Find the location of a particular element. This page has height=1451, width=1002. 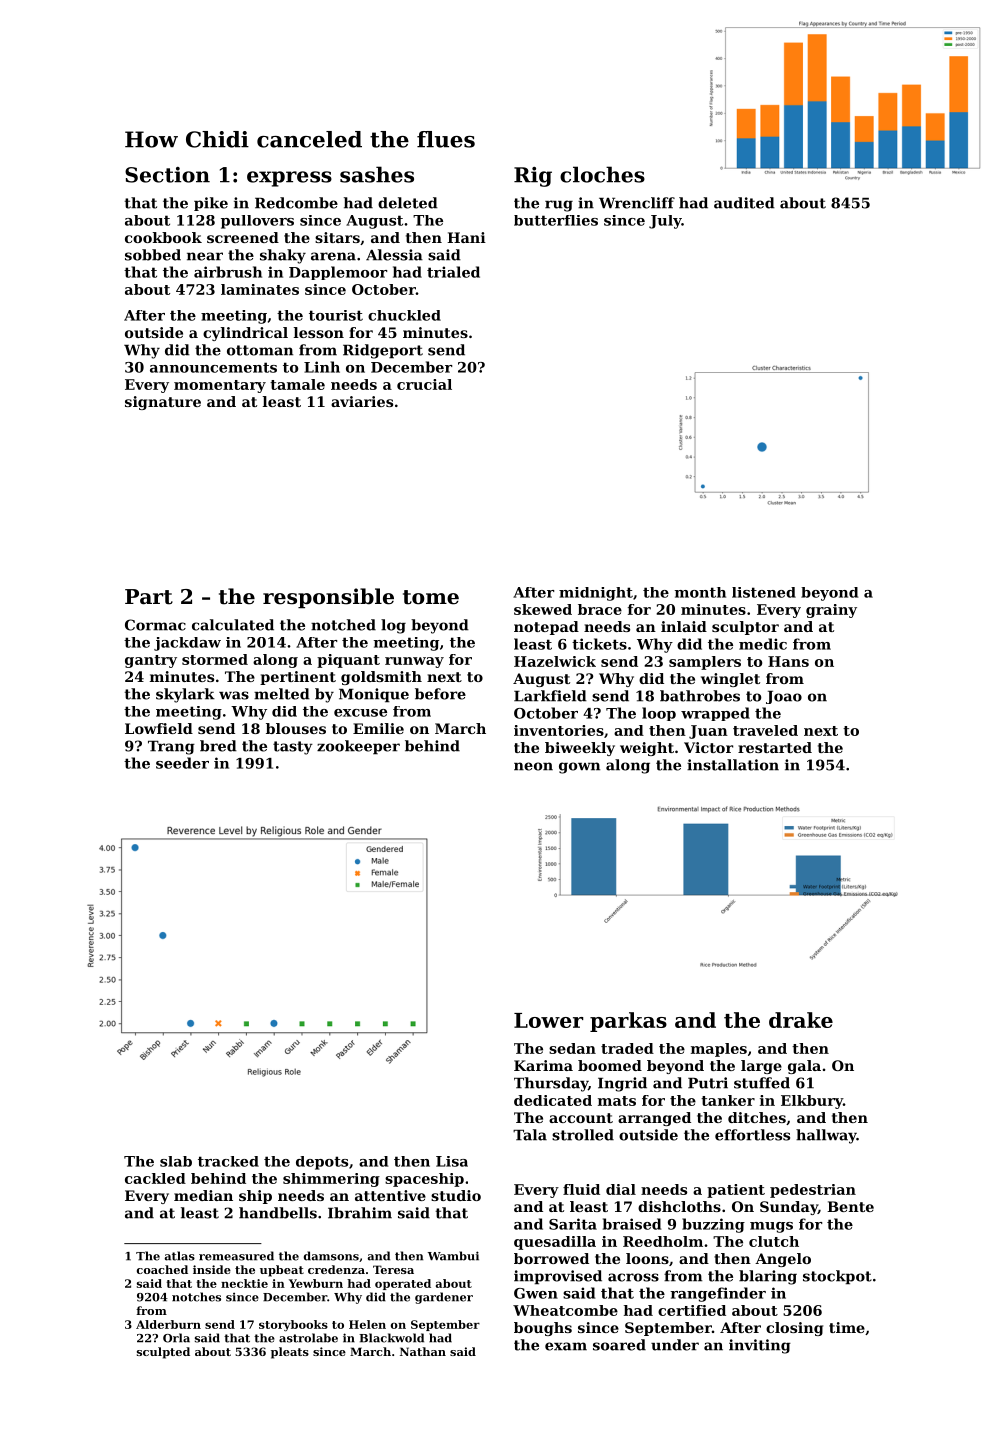

under is located at coordinates (675, 1345).
